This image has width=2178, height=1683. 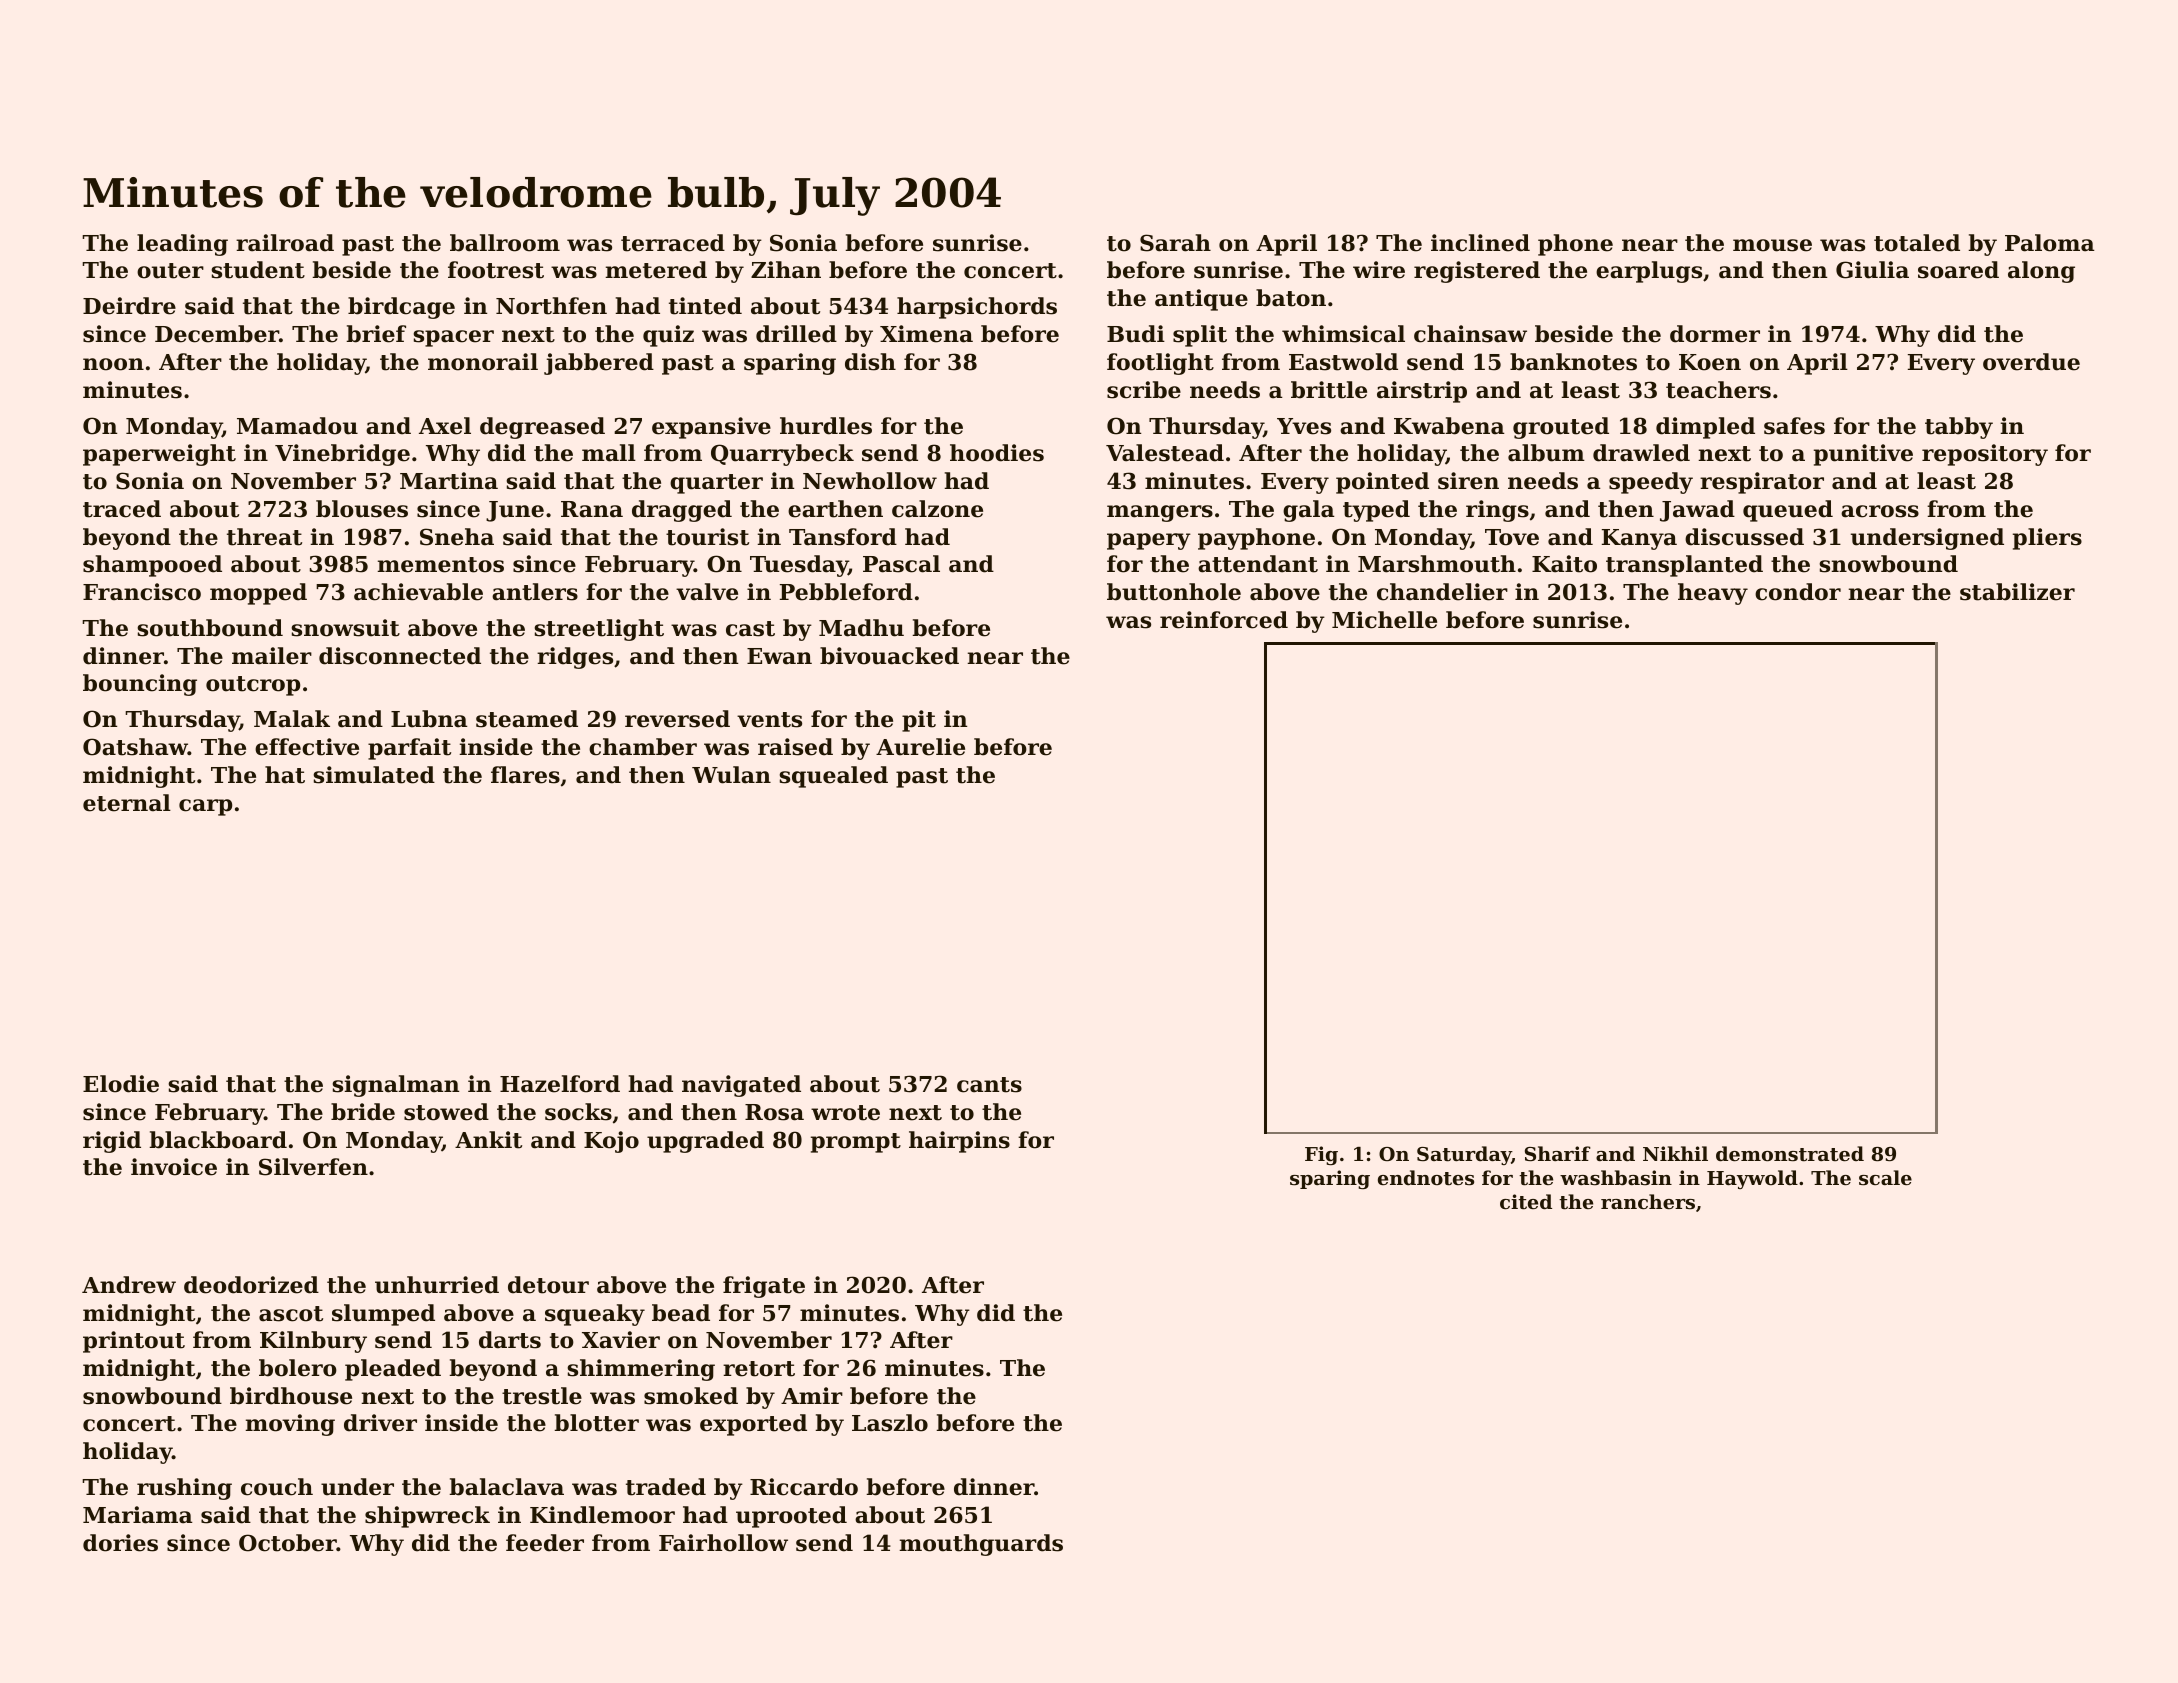 What do you see at coordinates (1526, 1202) in the image?
I see `cited` at bounding box center [1526, 1202].
